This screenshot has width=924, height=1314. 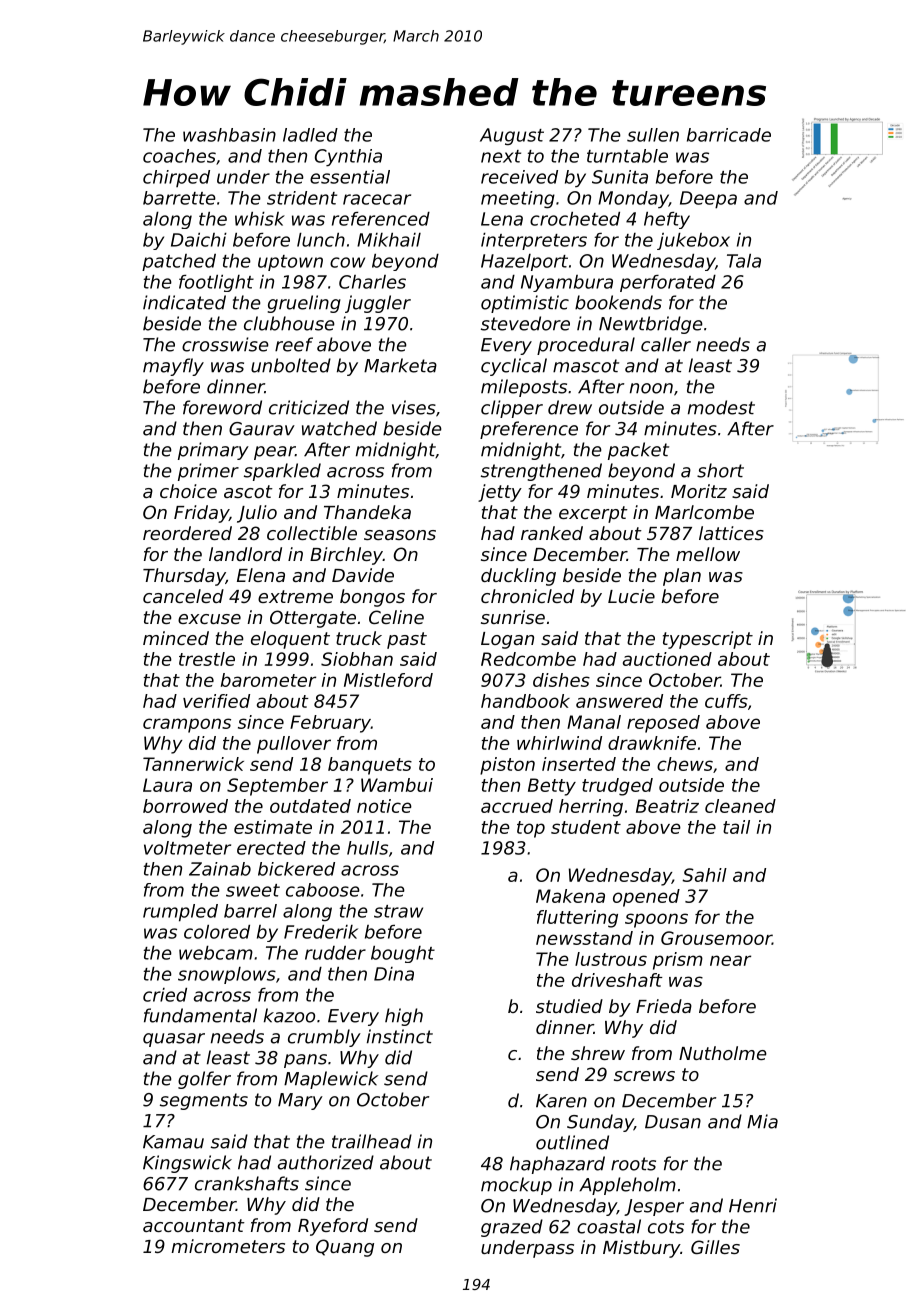 What do you see at coordinates (641, 1249) in the screenshot?
I see `Mistbury` at bounding box center [641, 1249].
